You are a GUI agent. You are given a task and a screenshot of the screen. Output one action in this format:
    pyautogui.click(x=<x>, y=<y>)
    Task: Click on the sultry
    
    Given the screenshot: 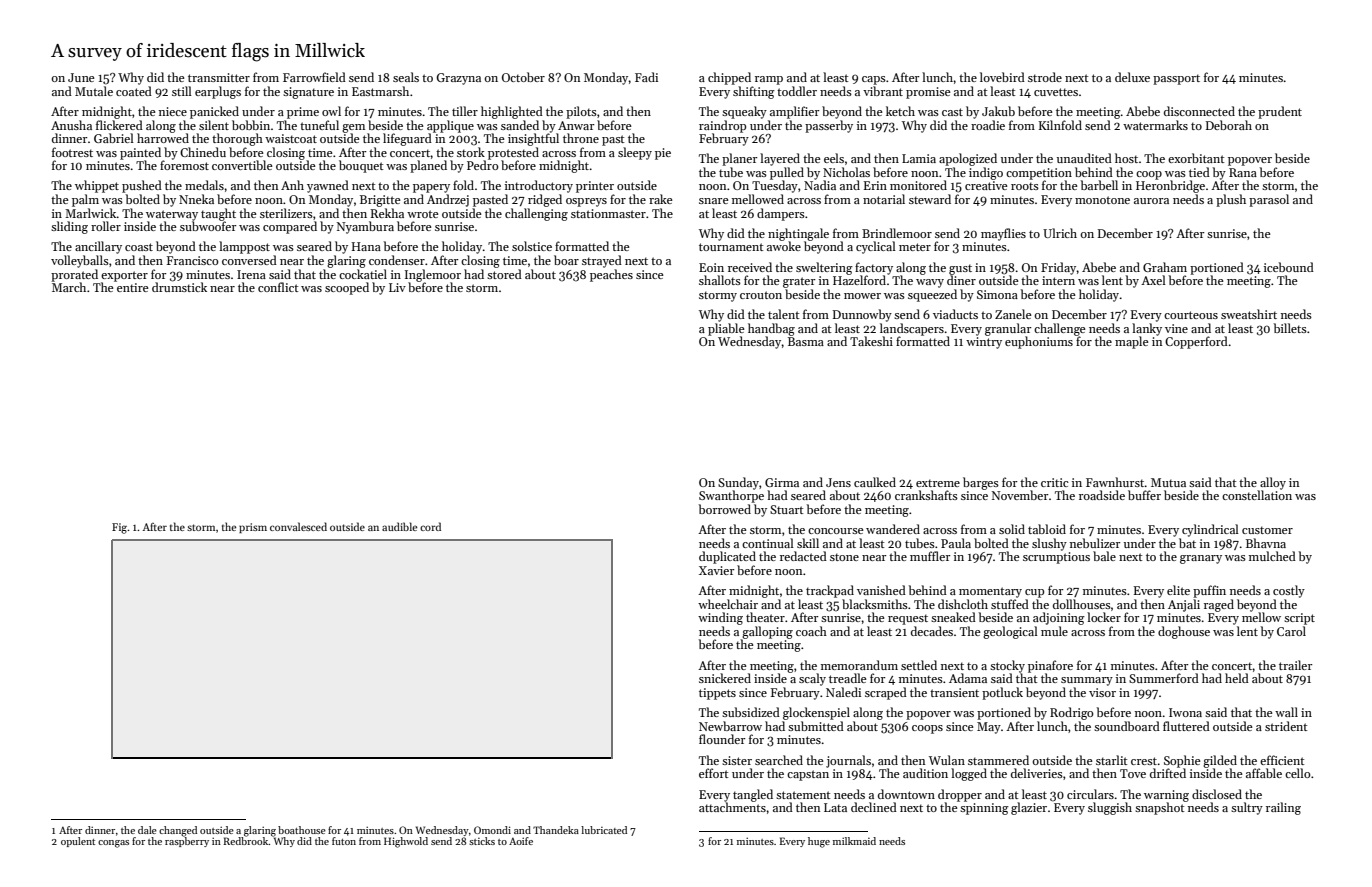 What is the action you would take?
    pyautogui.click(x=1247, y=808)
